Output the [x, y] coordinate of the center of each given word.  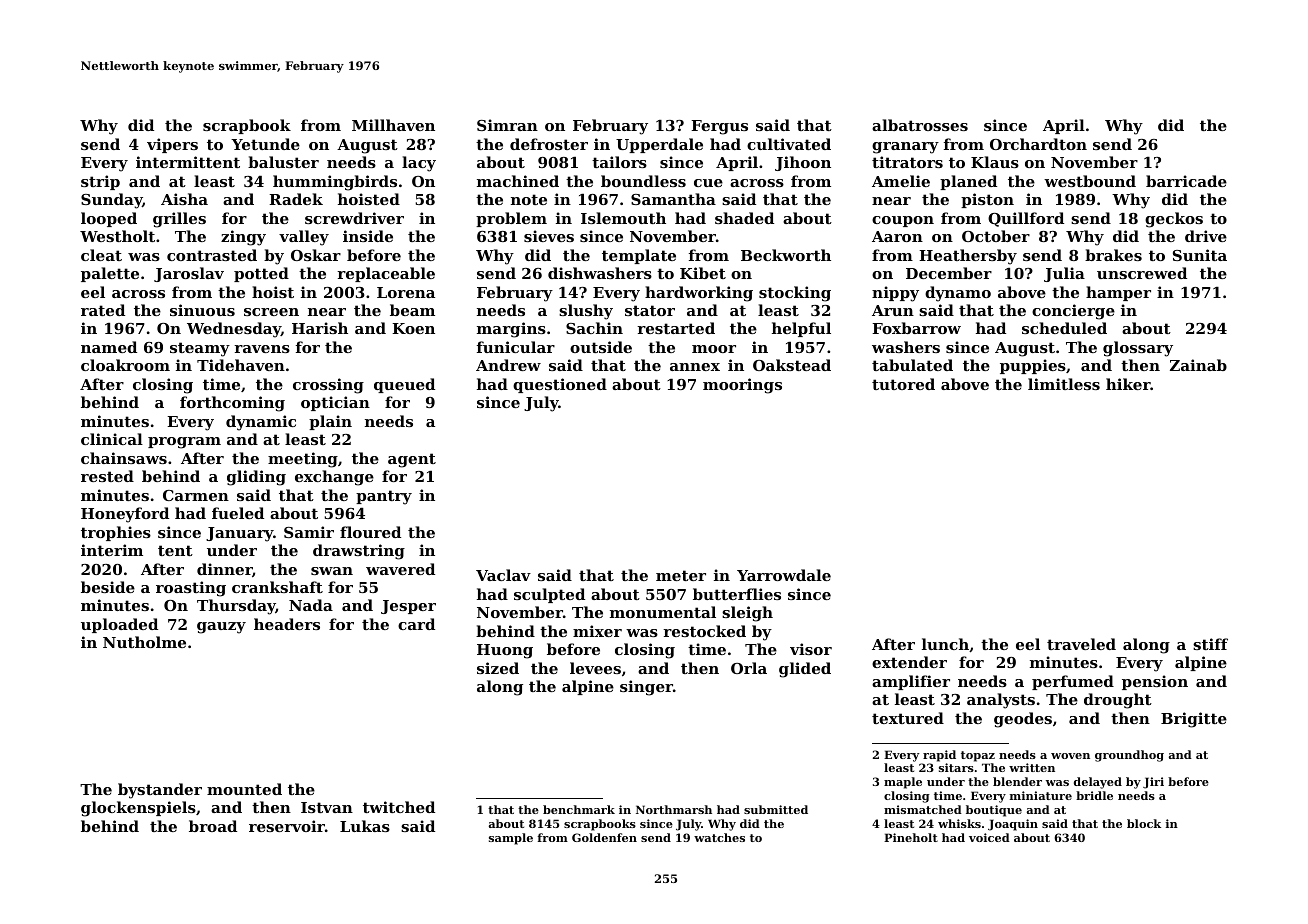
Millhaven [393, 125]
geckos [1174, 220]
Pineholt [911, 837]
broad [213, 826]
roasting [191, 589]
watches [719, 837]
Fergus [719, 127]
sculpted [549, 595]
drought [1118, 701]
